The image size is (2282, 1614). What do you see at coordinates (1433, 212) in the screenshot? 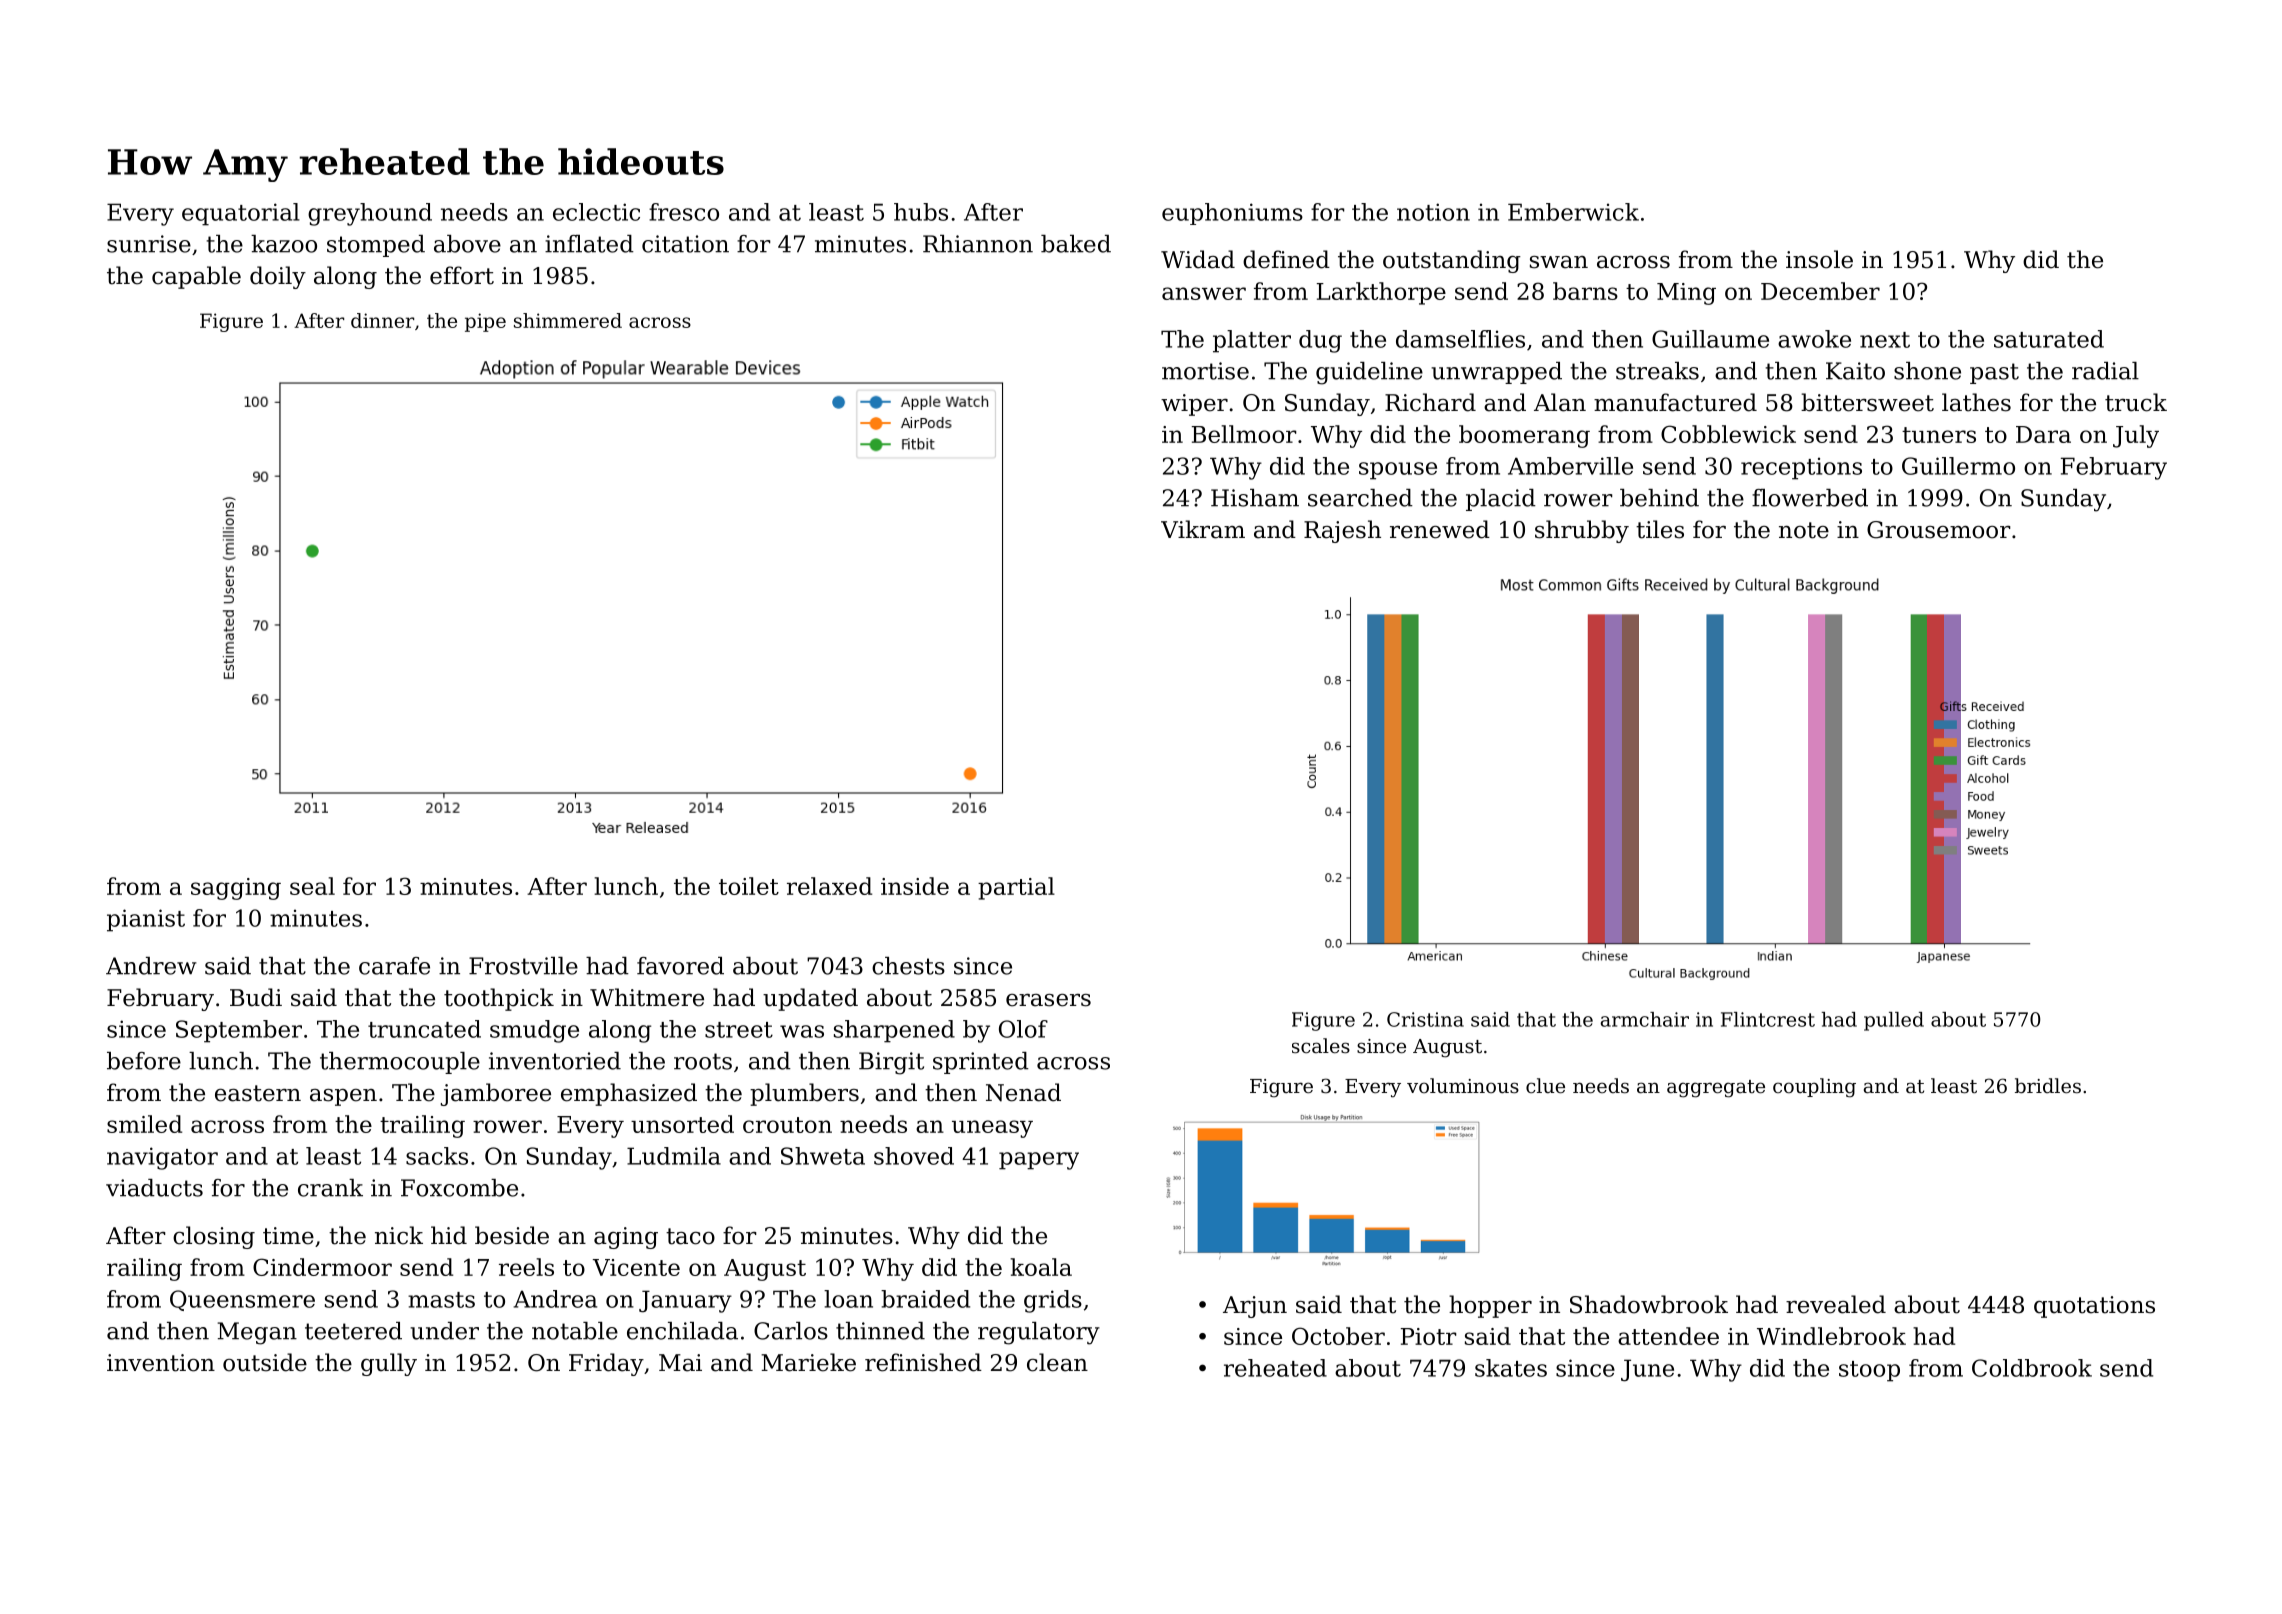
I see `notion` at bounding box center [1433, 212].
